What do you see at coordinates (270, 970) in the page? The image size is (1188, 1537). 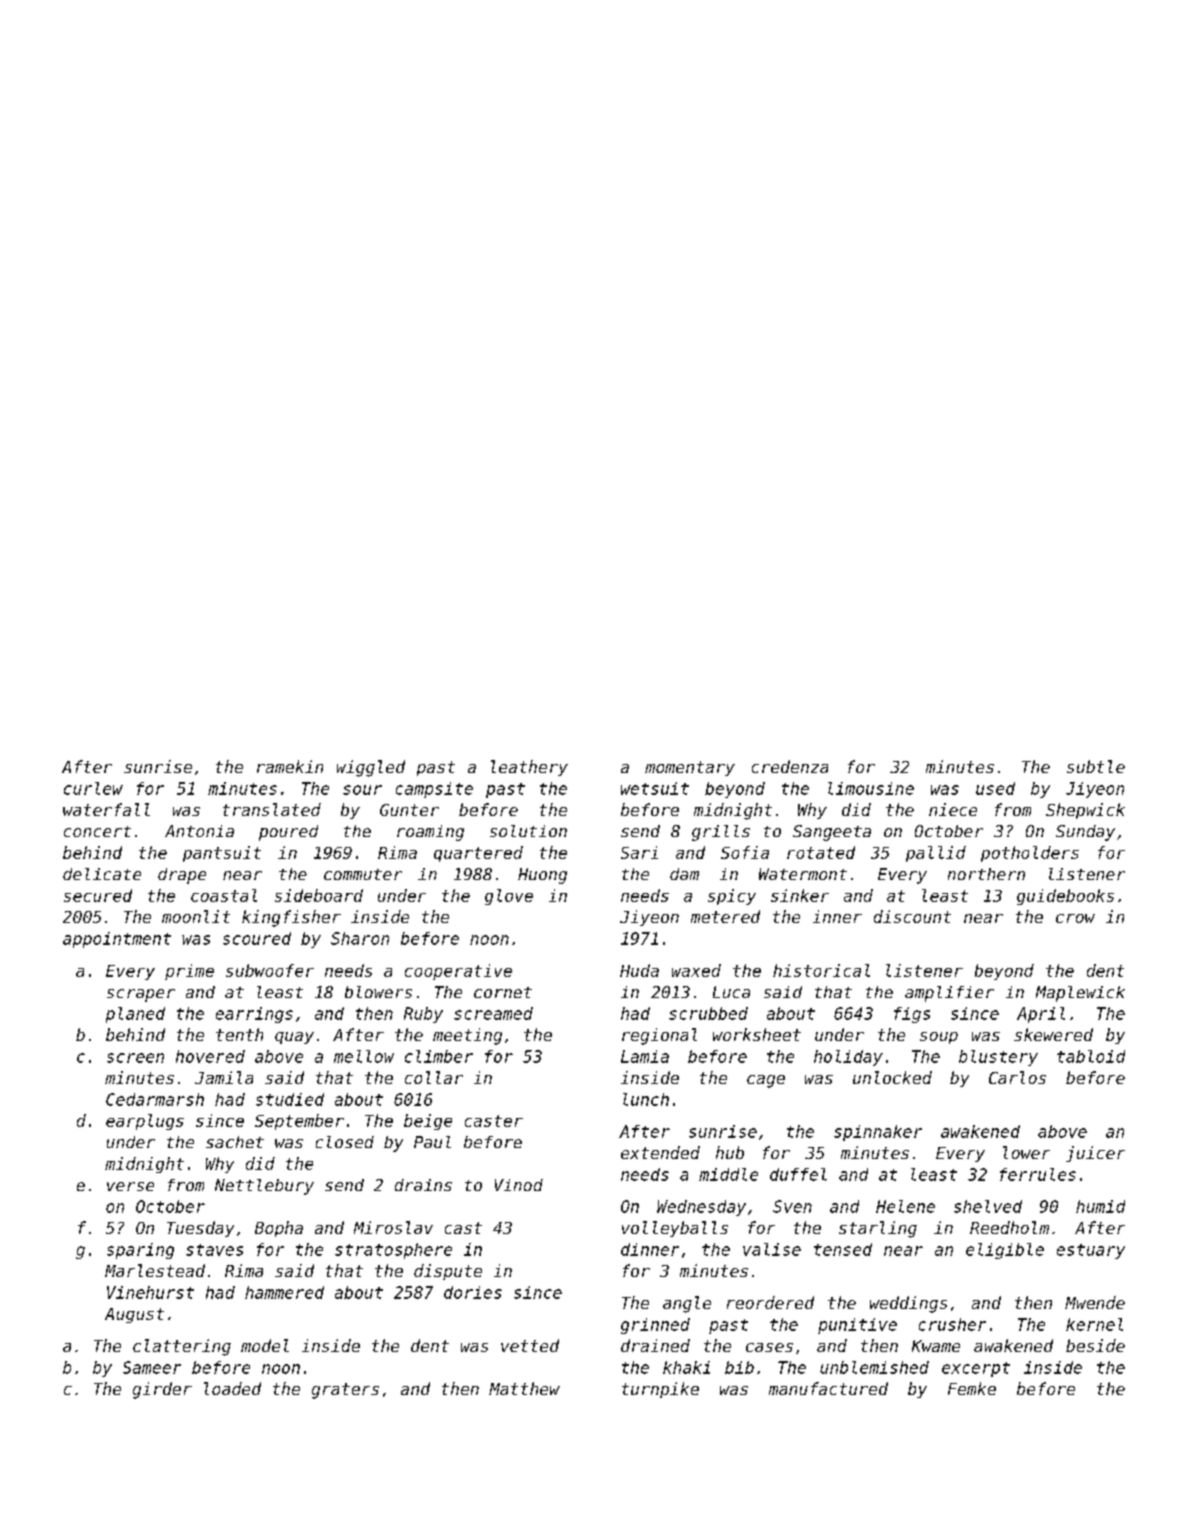 I see `subwoofer` at bounding box center [270, 970].
